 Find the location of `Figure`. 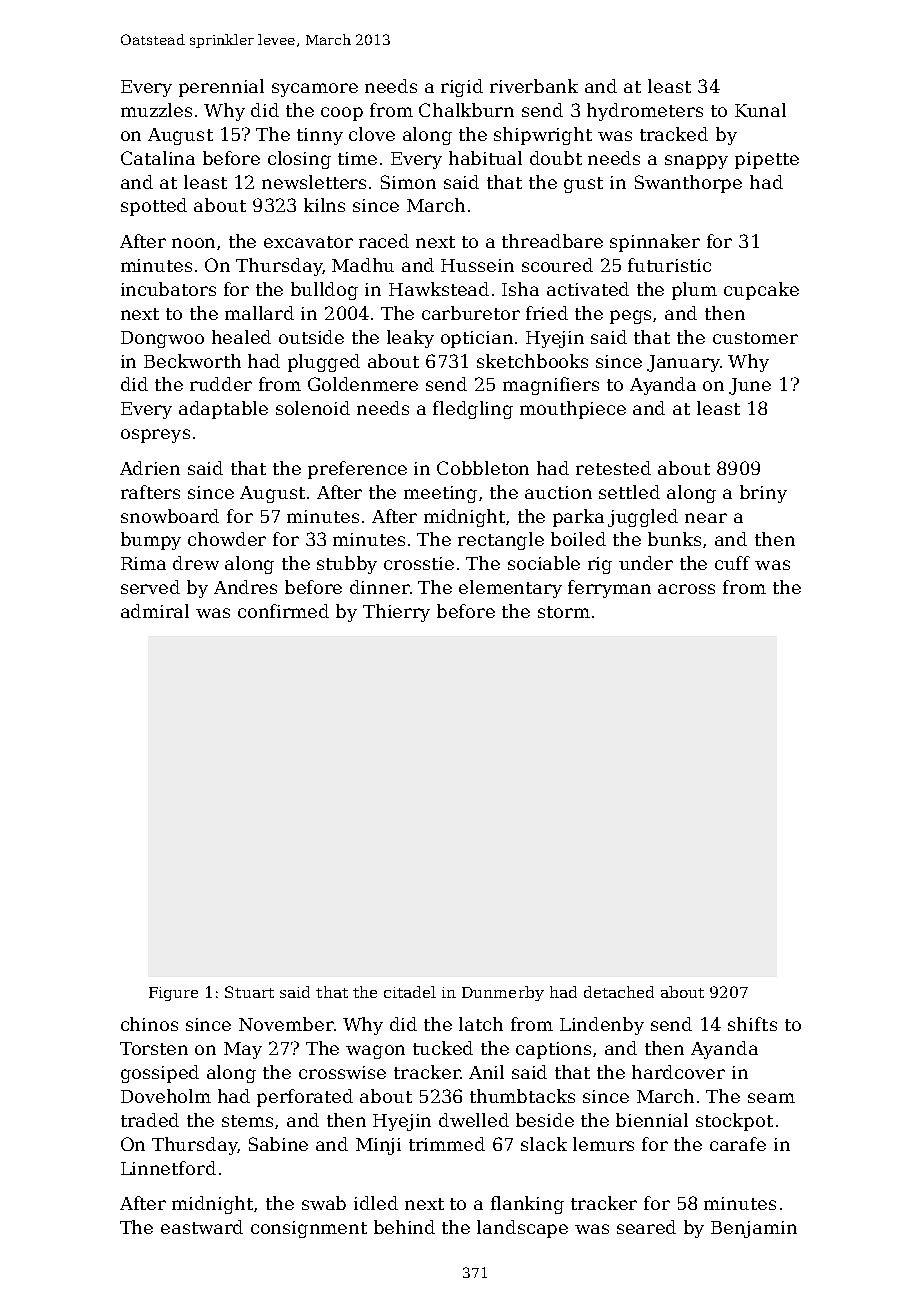

Figure is located at coordinates (173, 994).
